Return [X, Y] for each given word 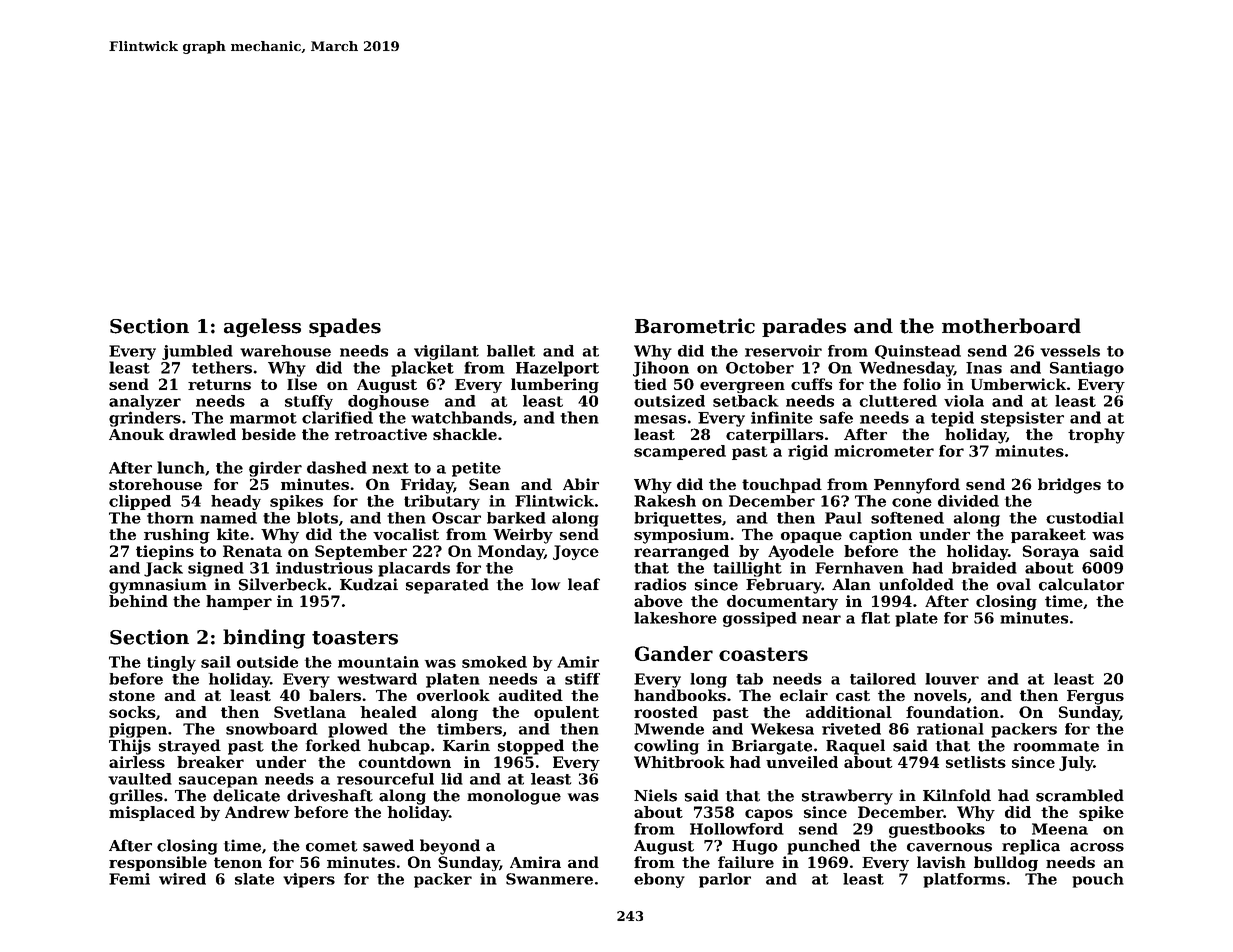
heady [236, 502]
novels [940, 695]
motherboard [1011, 326]
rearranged [681, 552]
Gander [674, 653]
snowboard [272, 729]
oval [1014, 584]
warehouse [285, 351]
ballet [511, 351]
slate [254, 879]
